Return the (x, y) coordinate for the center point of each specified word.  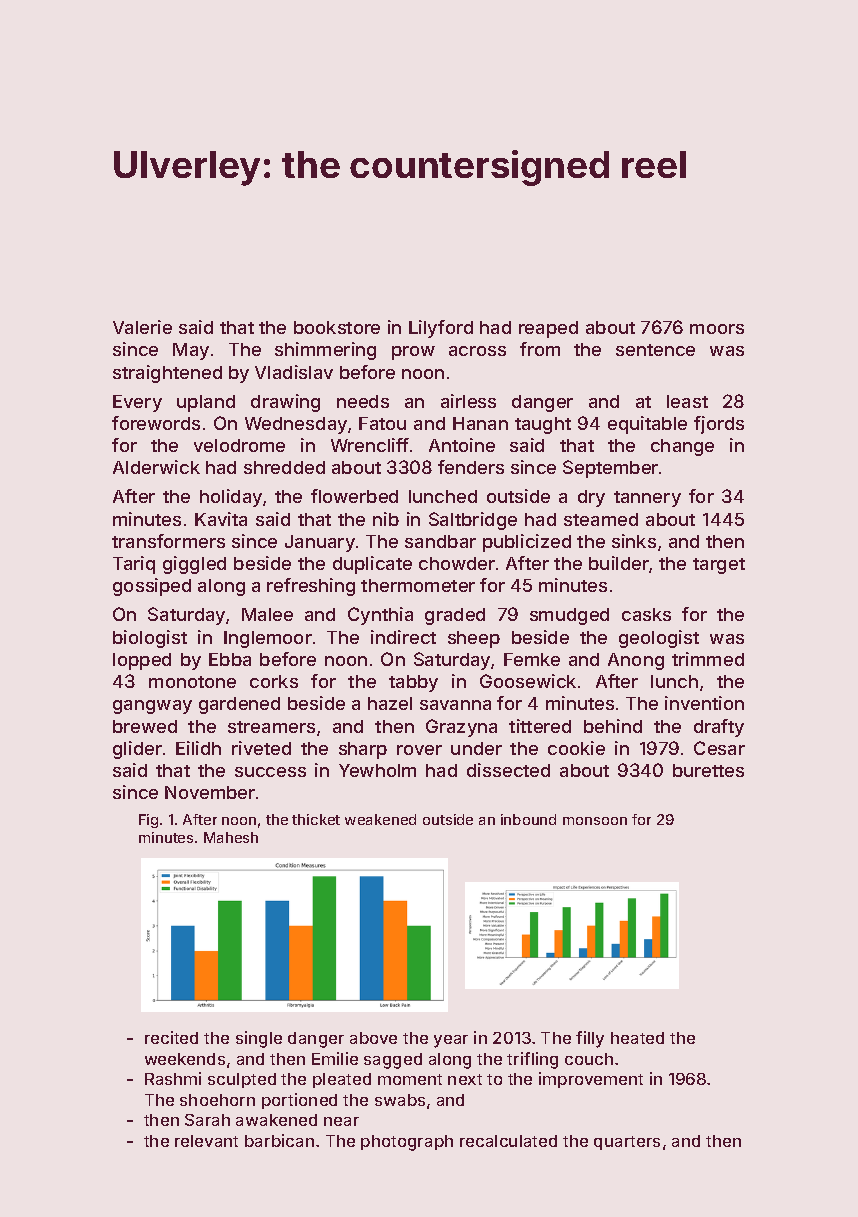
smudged (569, 616)
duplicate (372, 565)
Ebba (230, 659)
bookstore (337, 327)
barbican (279, 1140)
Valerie (142, 327)
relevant (206, 1141)
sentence (655, 350)
